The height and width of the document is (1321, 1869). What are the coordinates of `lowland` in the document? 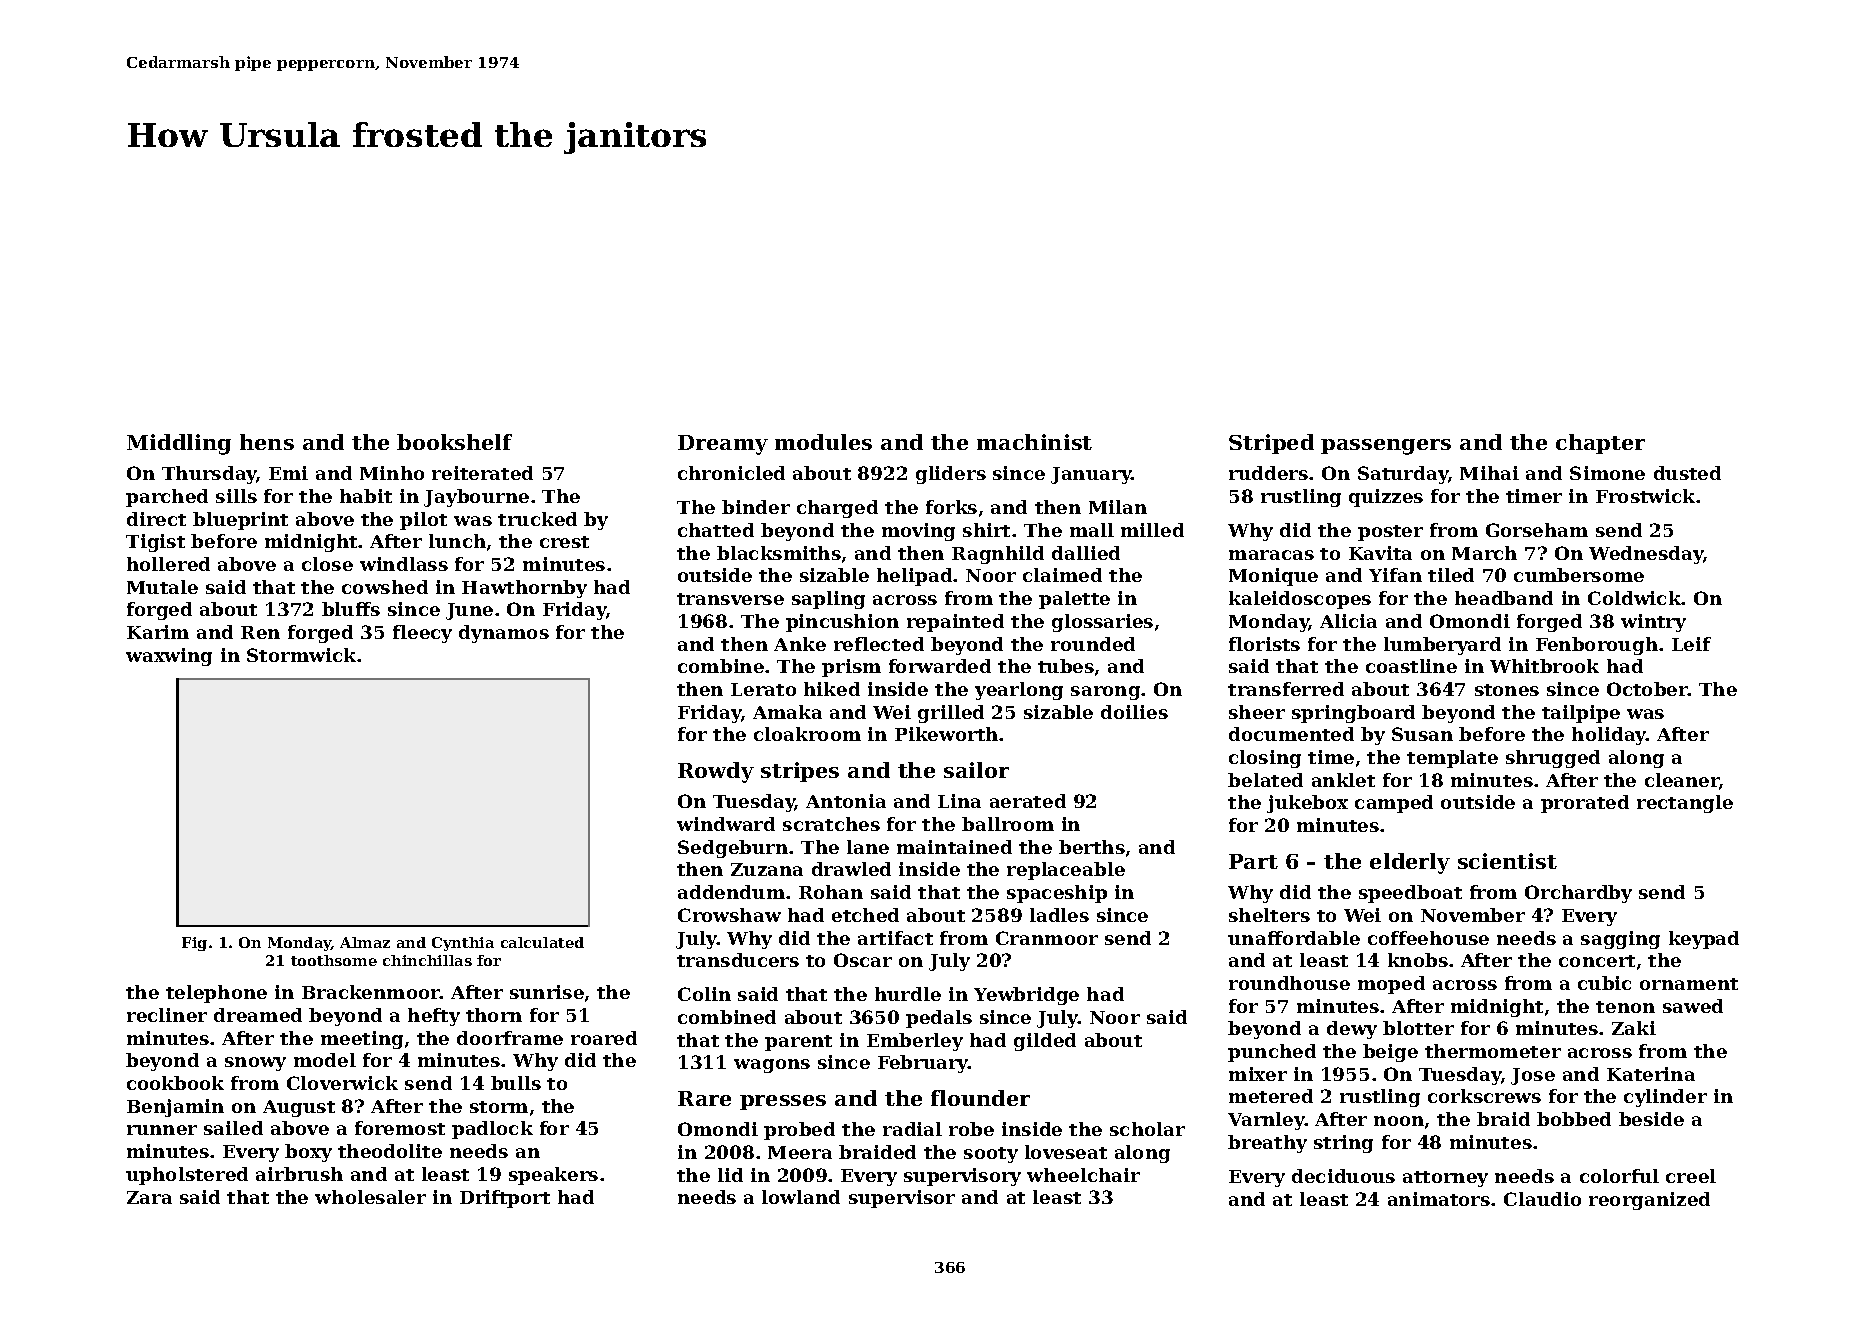 It's located at (801, 1197).
